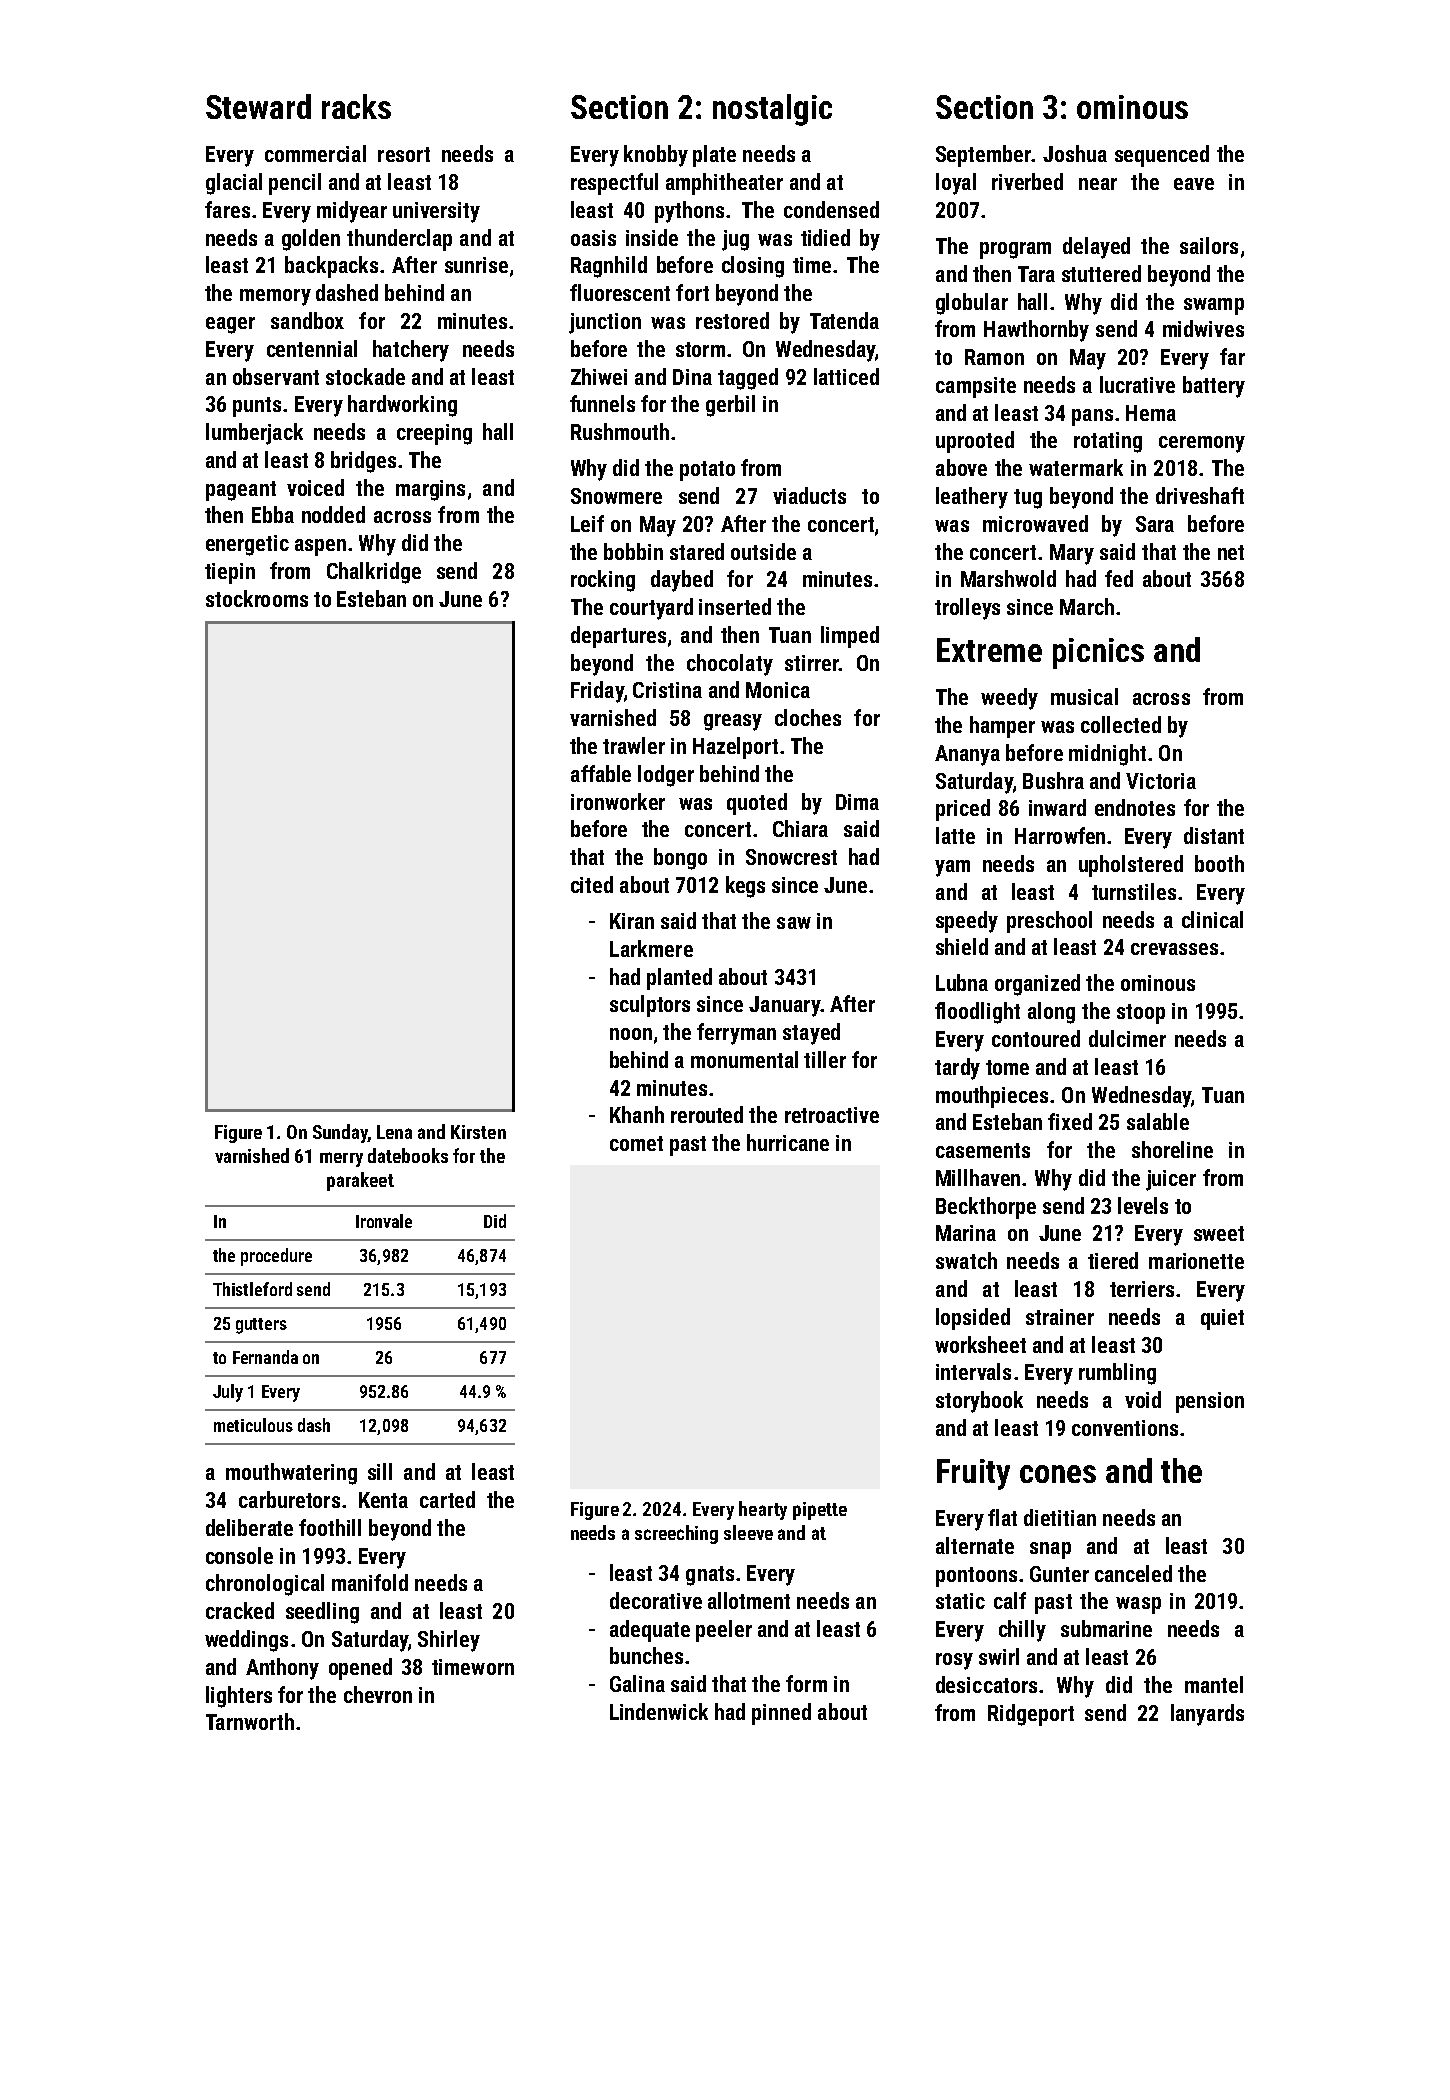 The height and width of the screenshot is (2100, 1450). What do you see at coordinates (772, 110) in the screenshot?
I see `nostalgic` at bounding box center [772, 110].
